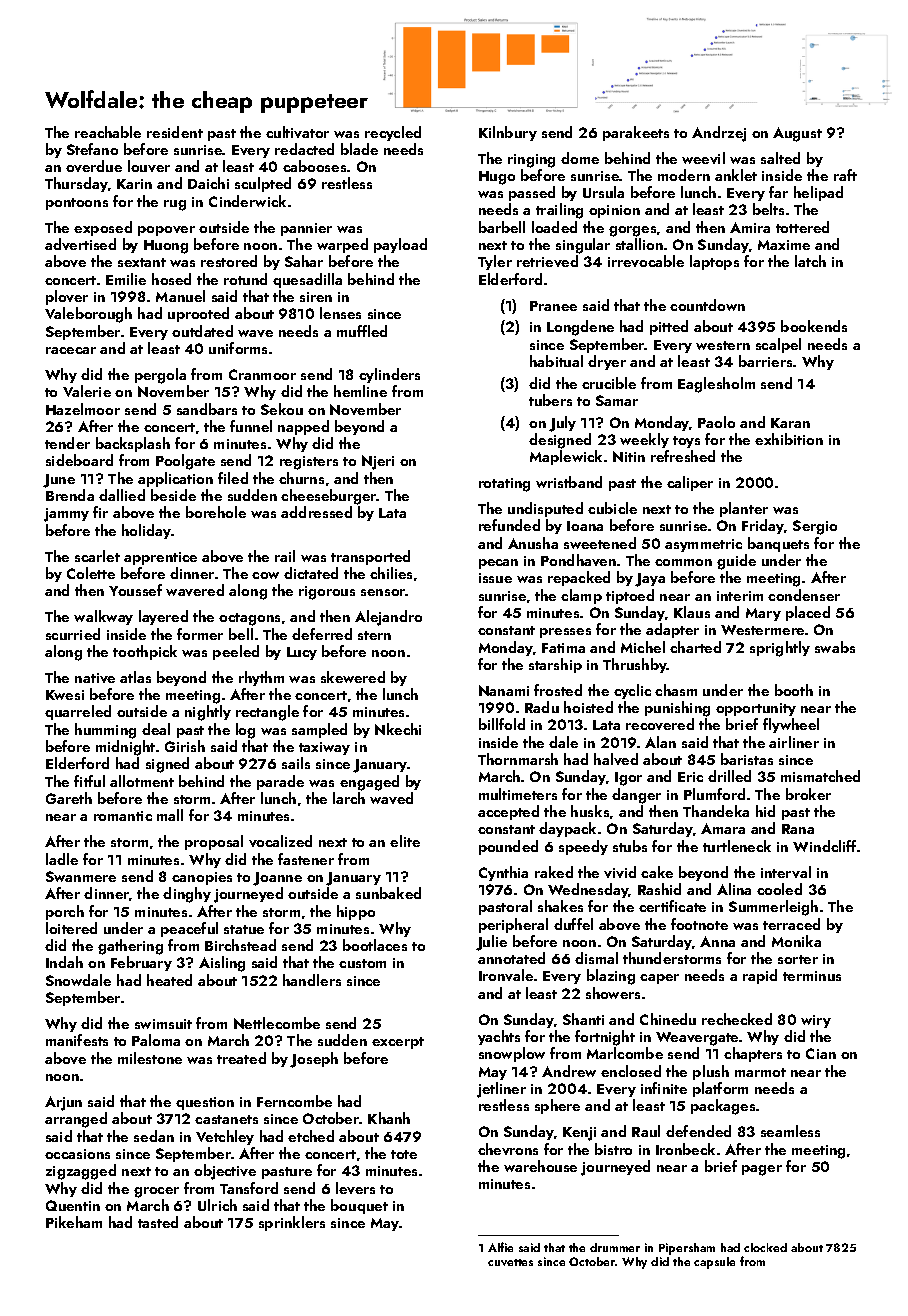 The height and width of the screenshot is (1316, 908). Describe the element at coordinates (249, 619) in the screenshot. I see `octagons` at that location.
